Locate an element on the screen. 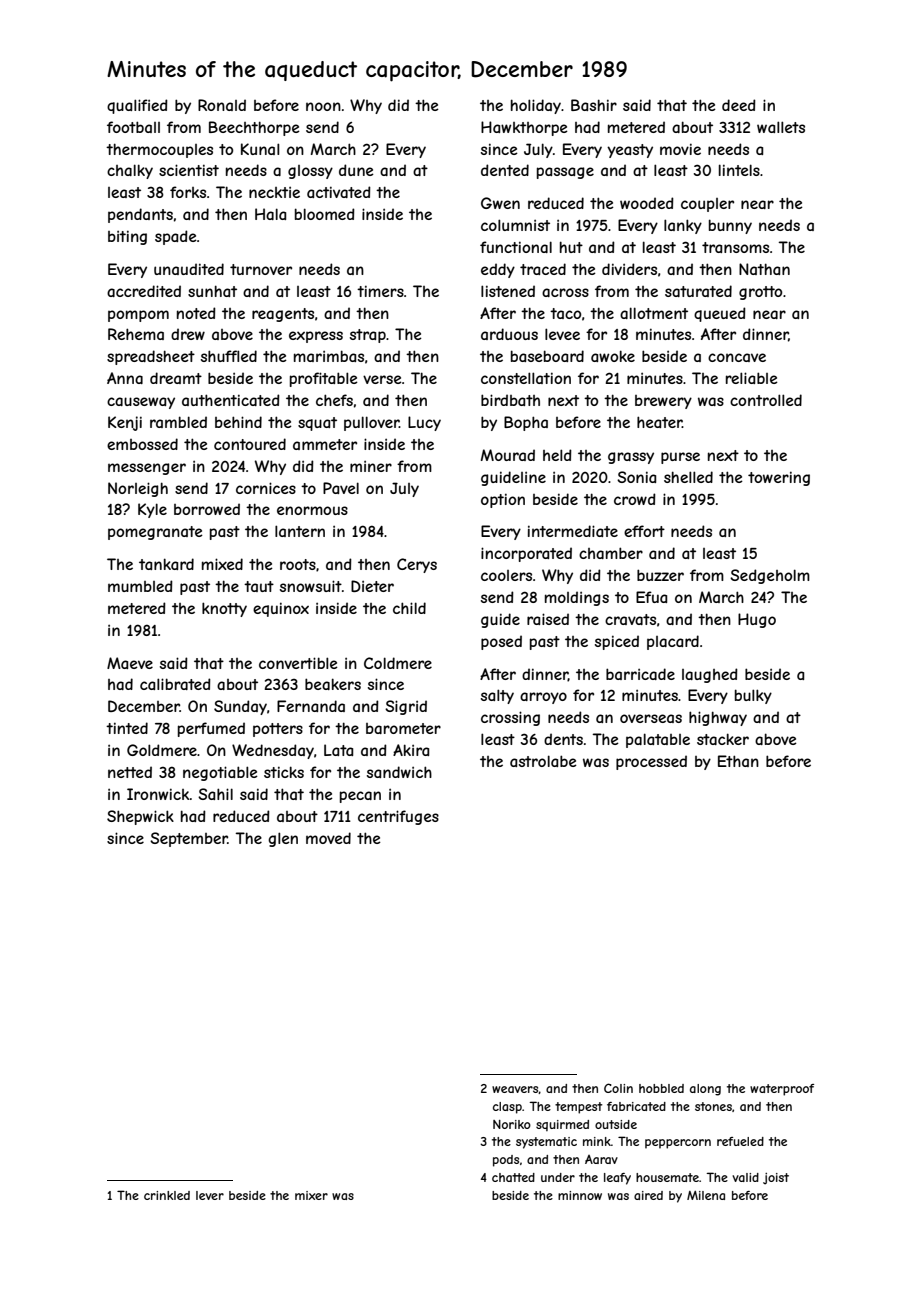 Image resolution: width=924 pixels, height=1308 pixels. allotment is located at coordinates (654, 313).
